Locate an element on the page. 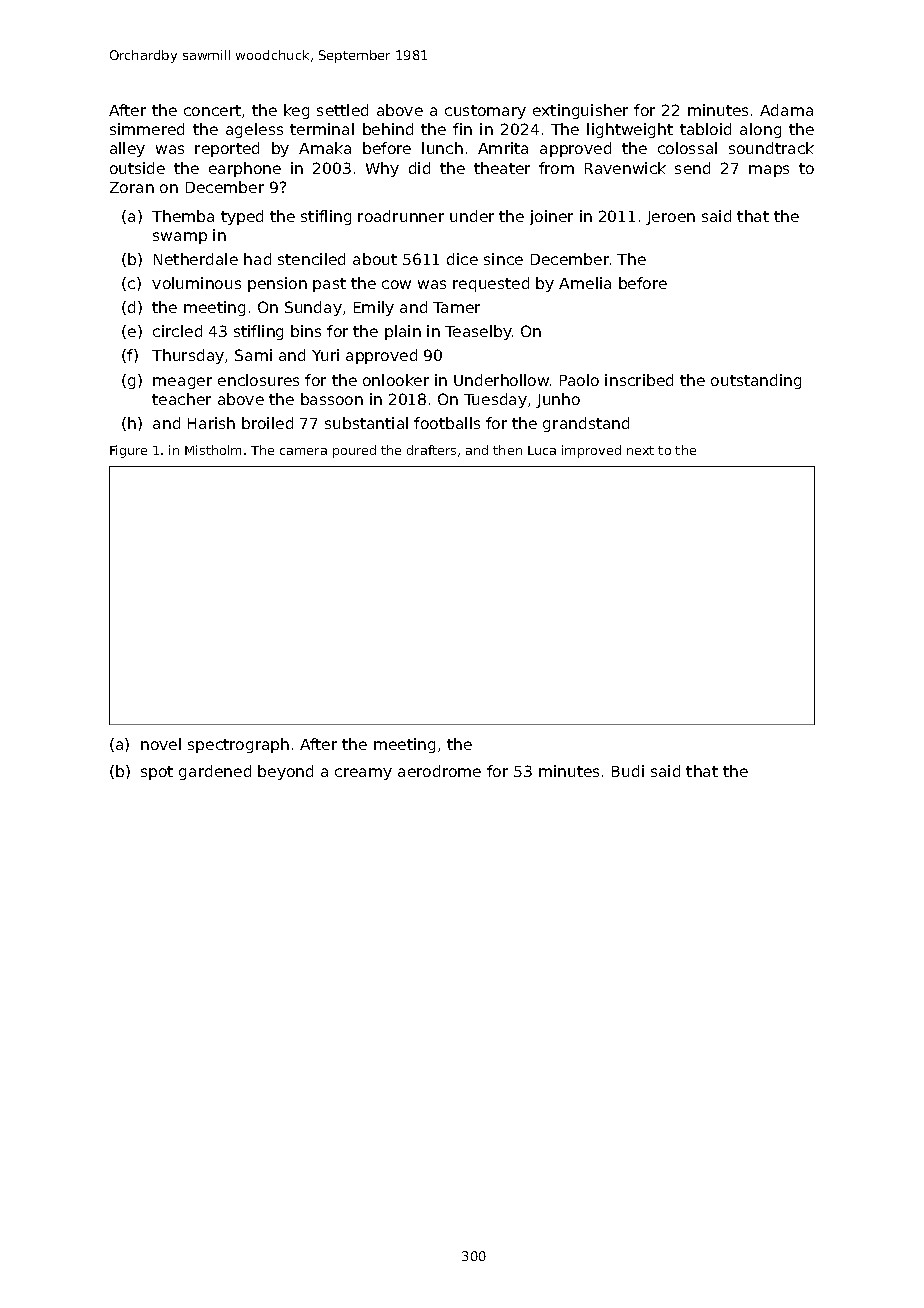 The height and width of the image is (1308, 924). creamy is located at coordinates (363, 774).
